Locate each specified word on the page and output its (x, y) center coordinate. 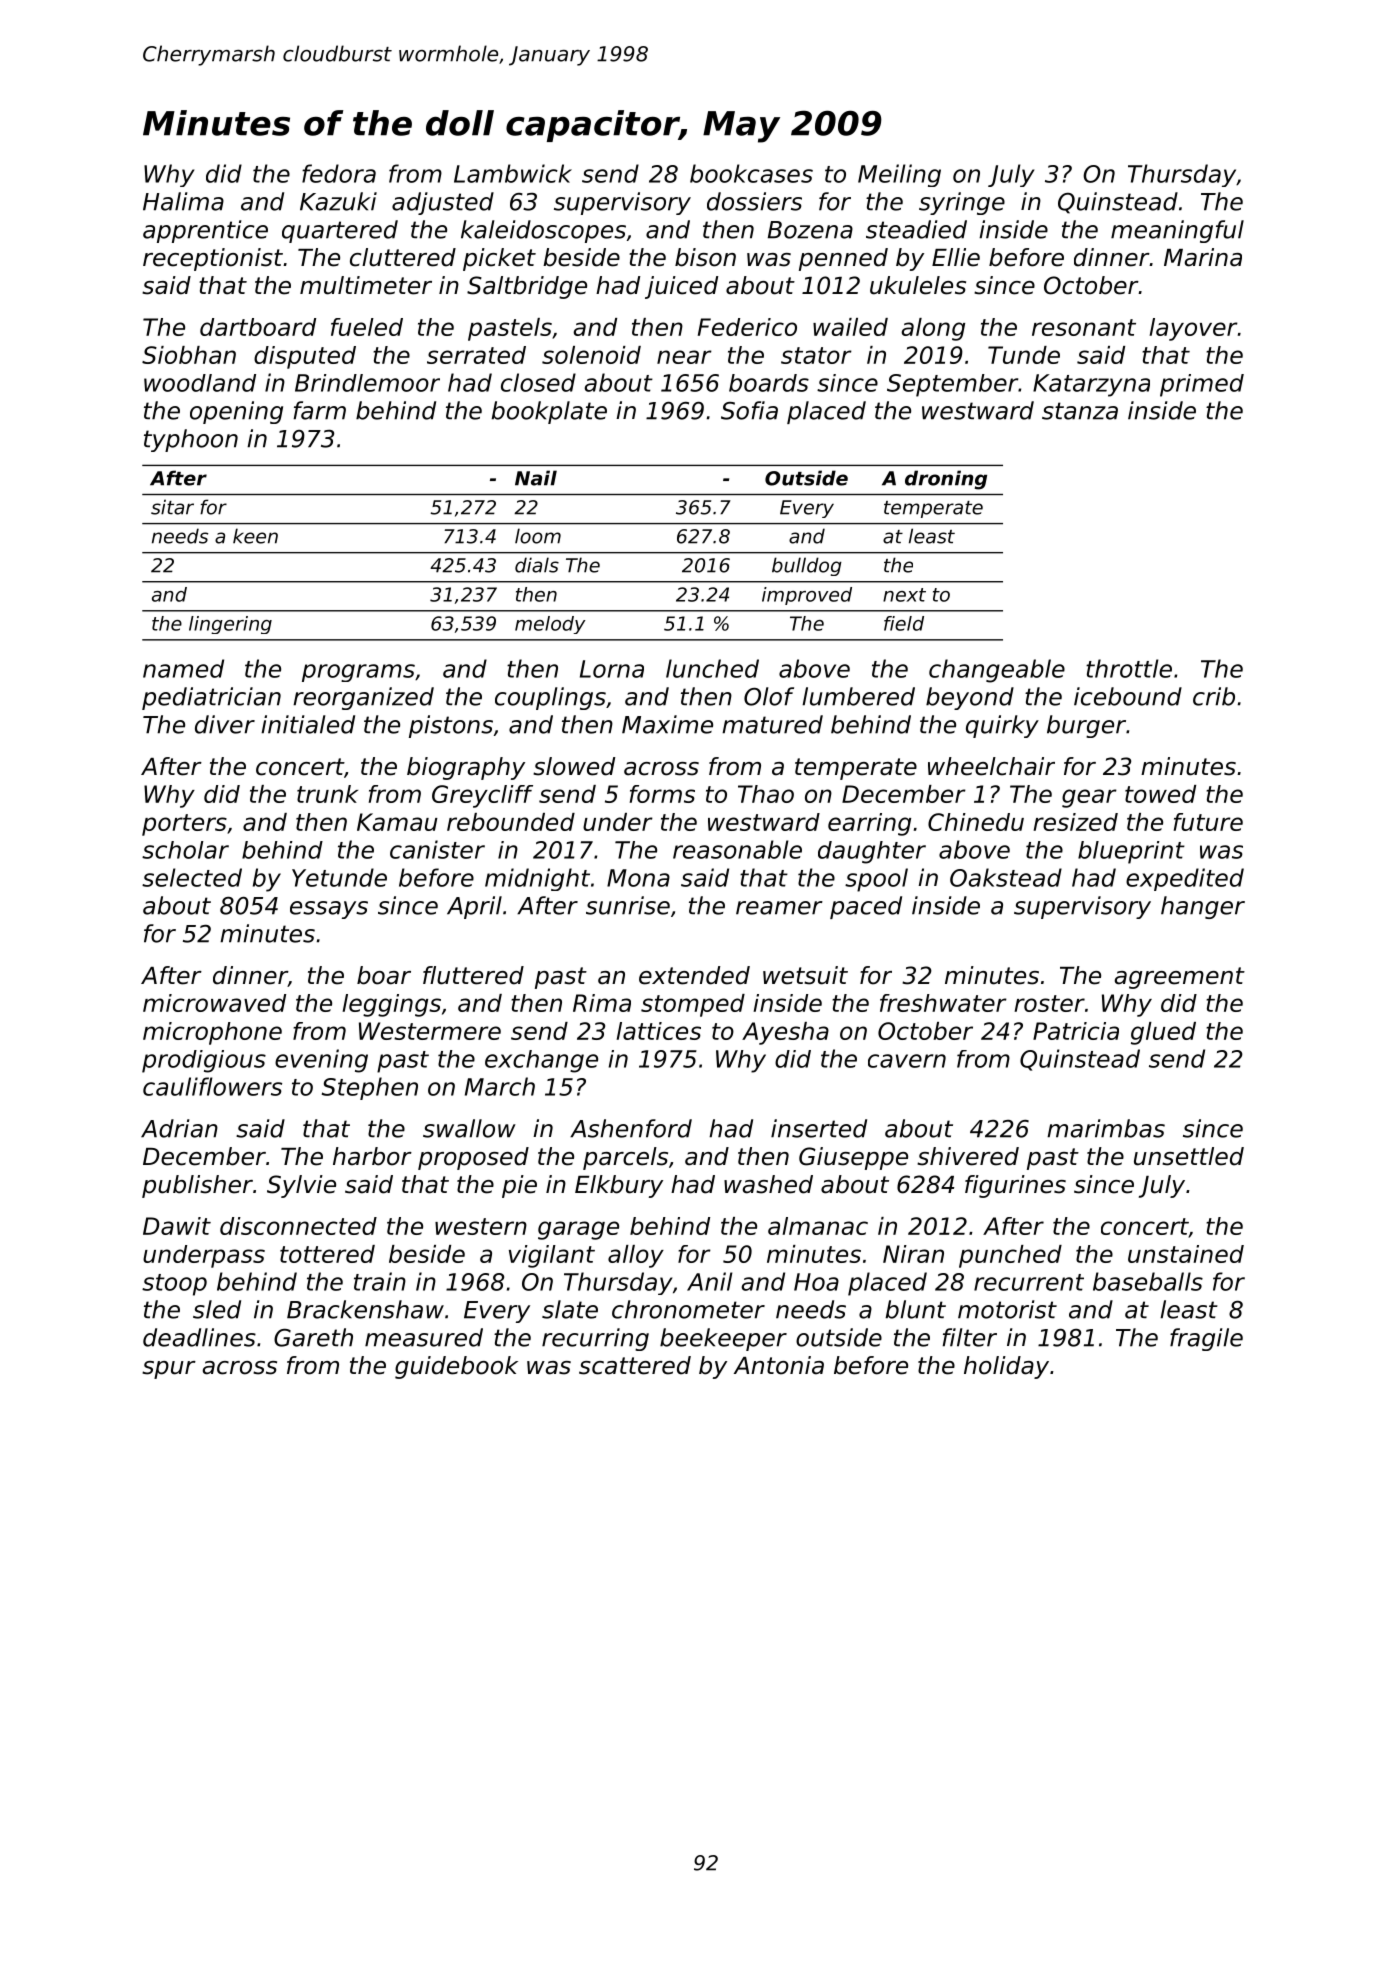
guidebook (456, 1367)
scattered (635, 1365)
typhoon (191, 440)
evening (321, 1061)
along (933, 329)
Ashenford (631, 1128)
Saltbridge (527, 287)
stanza (1080, 411)
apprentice (205, 231)
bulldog (807, 566)
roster (1049, 1003)
